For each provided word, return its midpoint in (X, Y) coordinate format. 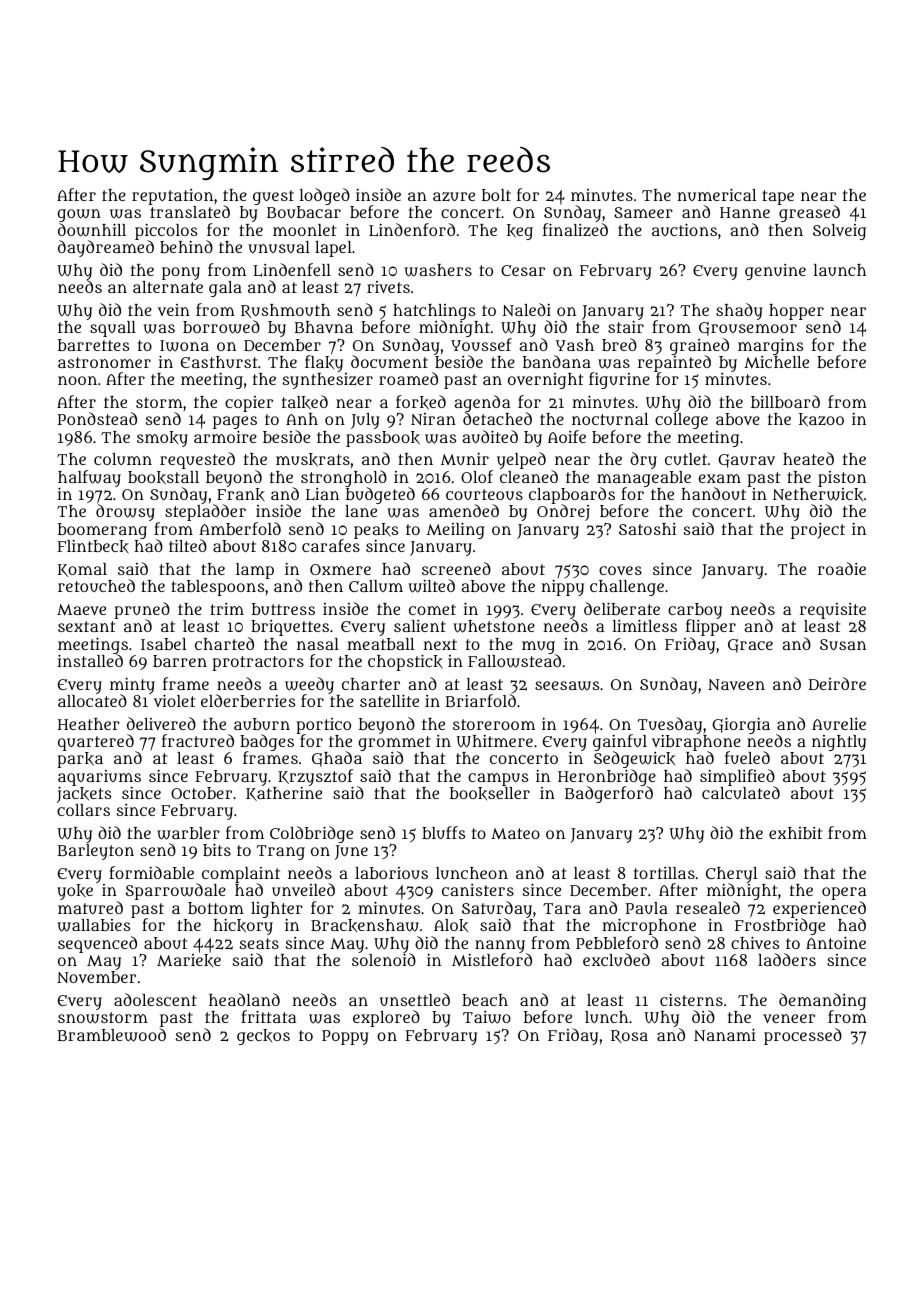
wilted (431, 586)
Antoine (836, 942)
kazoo (821, 420)
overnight (545, 381)
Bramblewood (112, 1035)
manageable (644, 479)
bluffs (443, 832)
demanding (822, 1002)
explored (386, 1018)
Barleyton (96, 852)
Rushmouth (285, 311)
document (389, 361)
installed (90, 660)
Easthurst (219, 362)
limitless (645, 625)
